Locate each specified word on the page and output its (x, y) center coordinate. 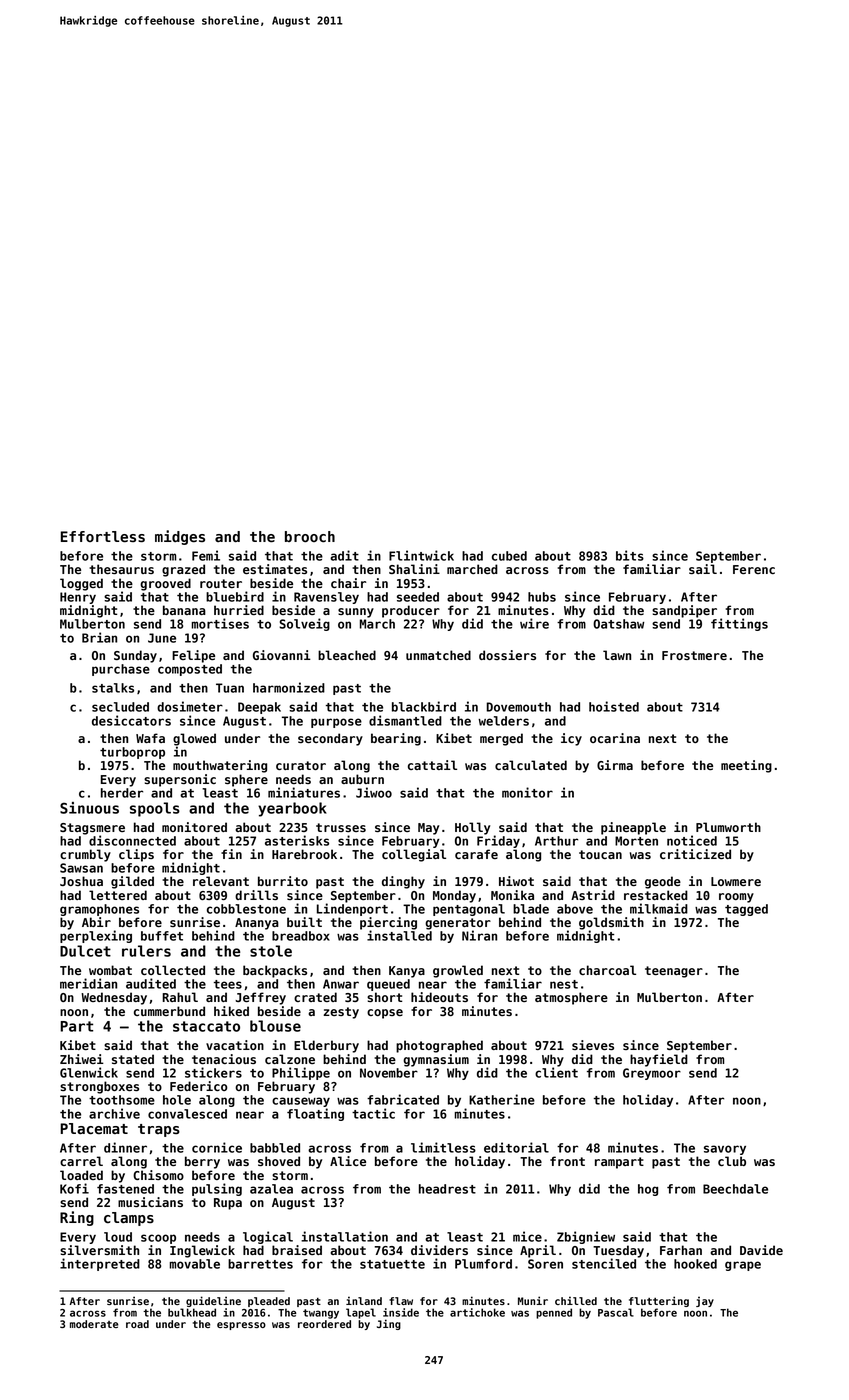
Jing (389, 1324)
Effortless (103, 537)
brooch (310, 537)
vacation (235, 1045)
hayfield (659, 1060)
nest (564, 984)
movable (194, 1264)
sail (703, 569)
